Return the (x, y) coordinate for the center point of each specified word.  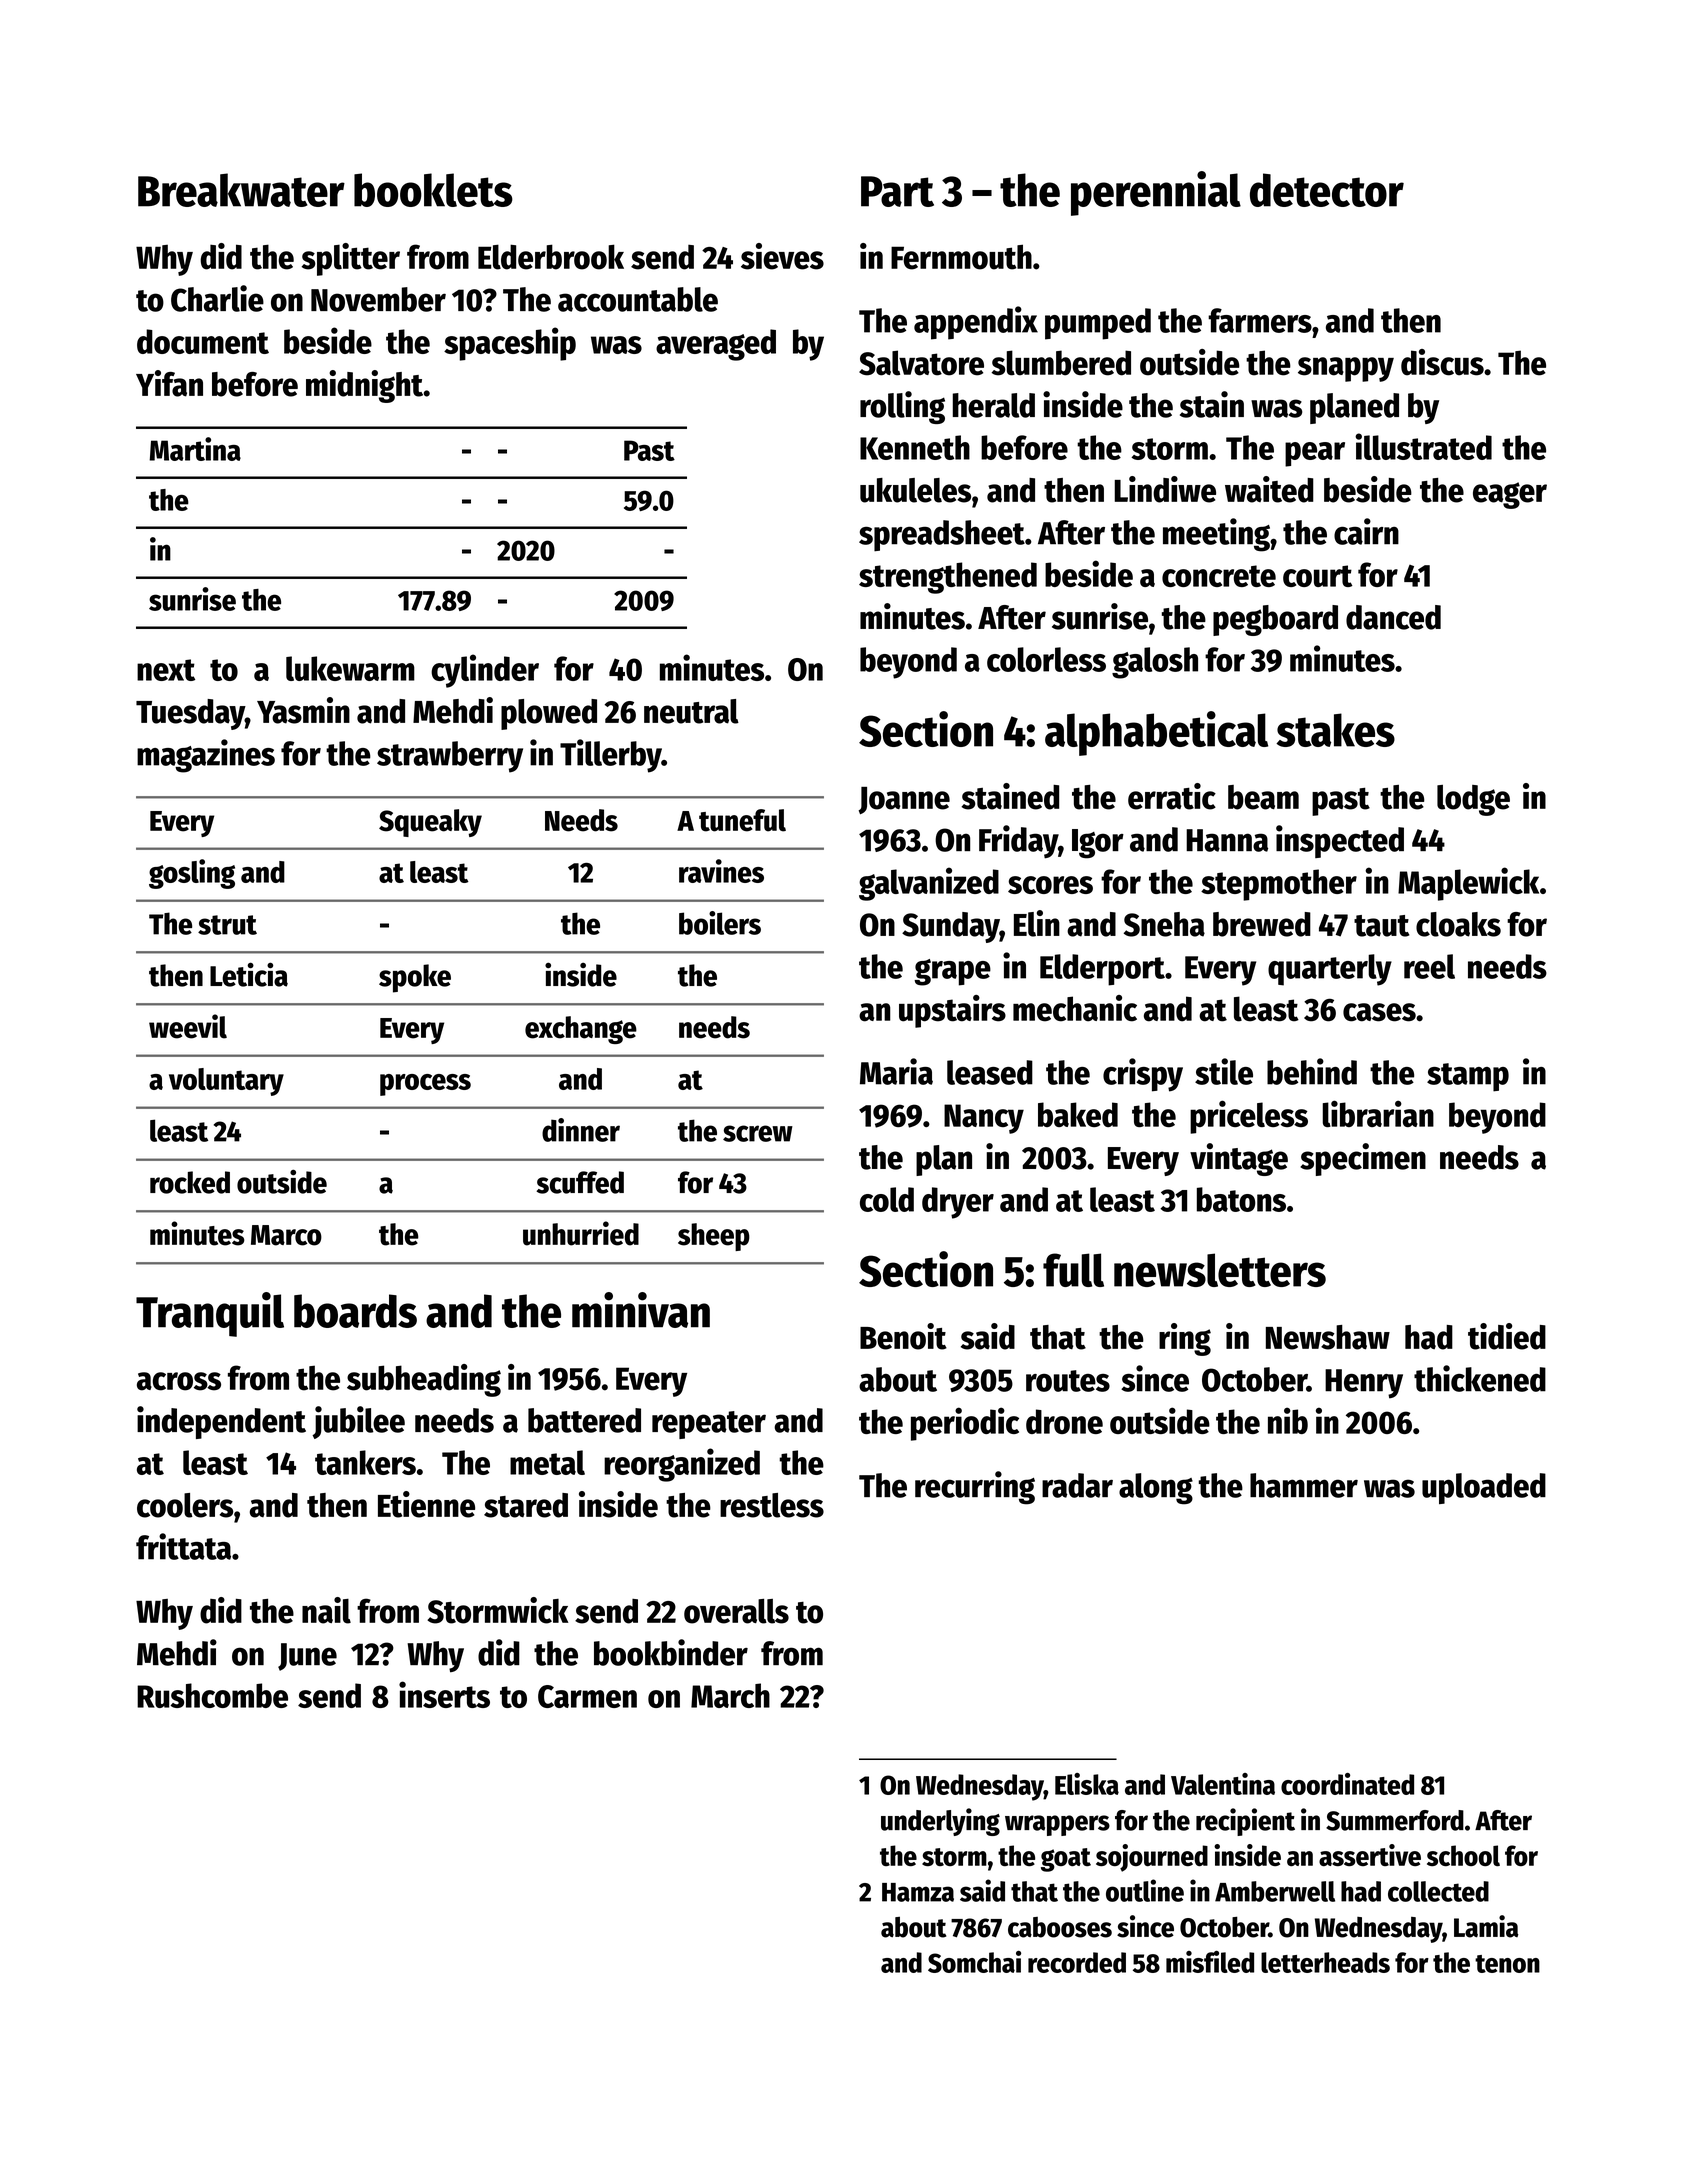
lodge (1473, 800)
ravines (721, 871)
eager (1510, 495)
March (730, 1695)
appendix (976, 323)
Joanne (904, 800)
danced (1393, 617)
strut (227, 925)
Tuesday (190, 714)
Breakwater (241, 190)
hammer (1304, 1485)
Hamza (918, 1892)
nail (326, 1610)
